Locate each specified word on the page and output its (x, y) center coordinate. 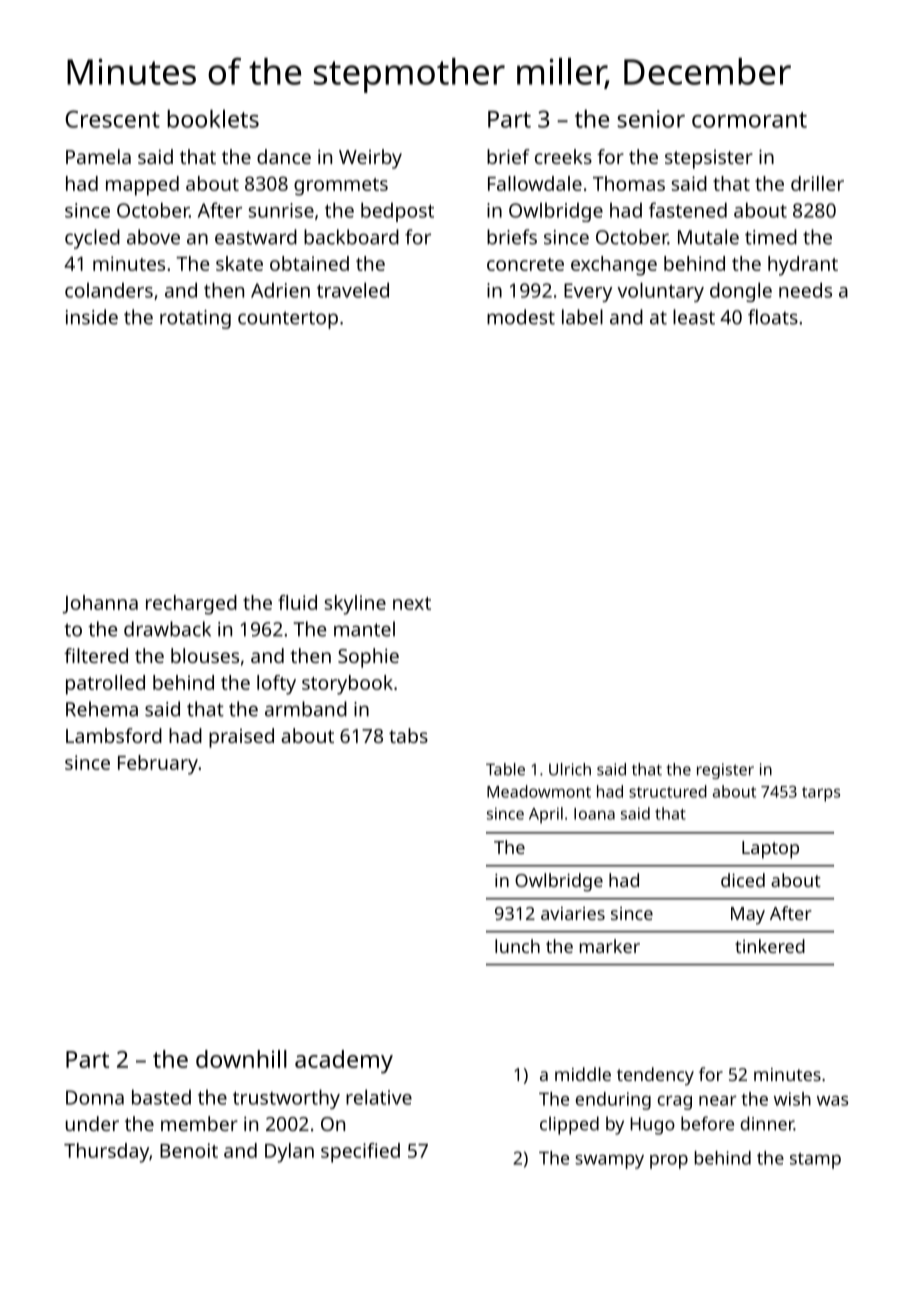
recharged (191, 605)
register (725, 771)
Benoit (189, 1150)
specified (360, 1153)
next (412, 603)
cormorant (749, 120)
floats (773, 317)
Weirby (370, 159)
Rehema (102, 709)
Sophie (368, 658)
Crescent (112, 119)
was (832, 1101)
